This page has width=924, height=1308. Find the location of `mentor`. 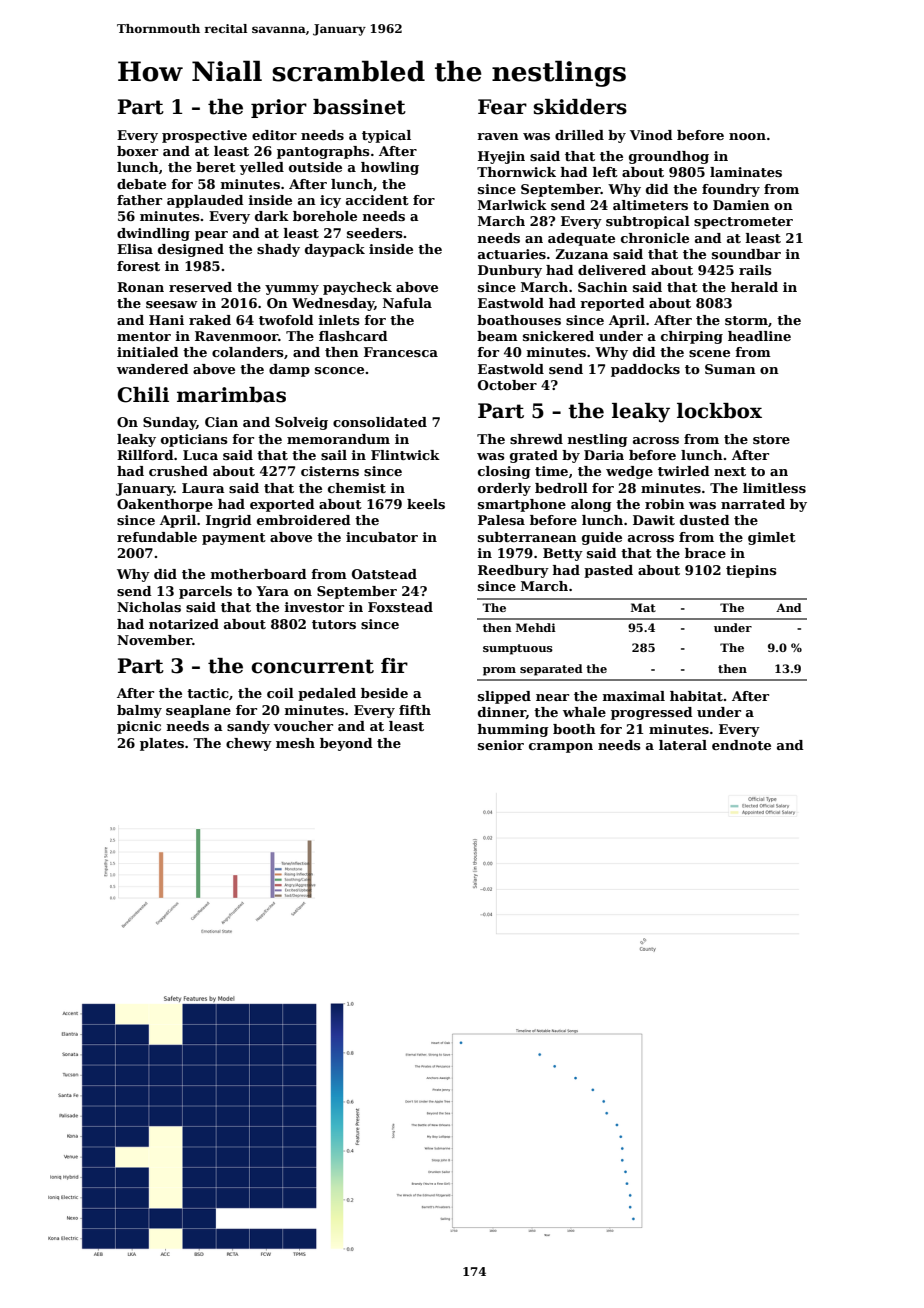

mentor is located at coordinates (144, 336).
